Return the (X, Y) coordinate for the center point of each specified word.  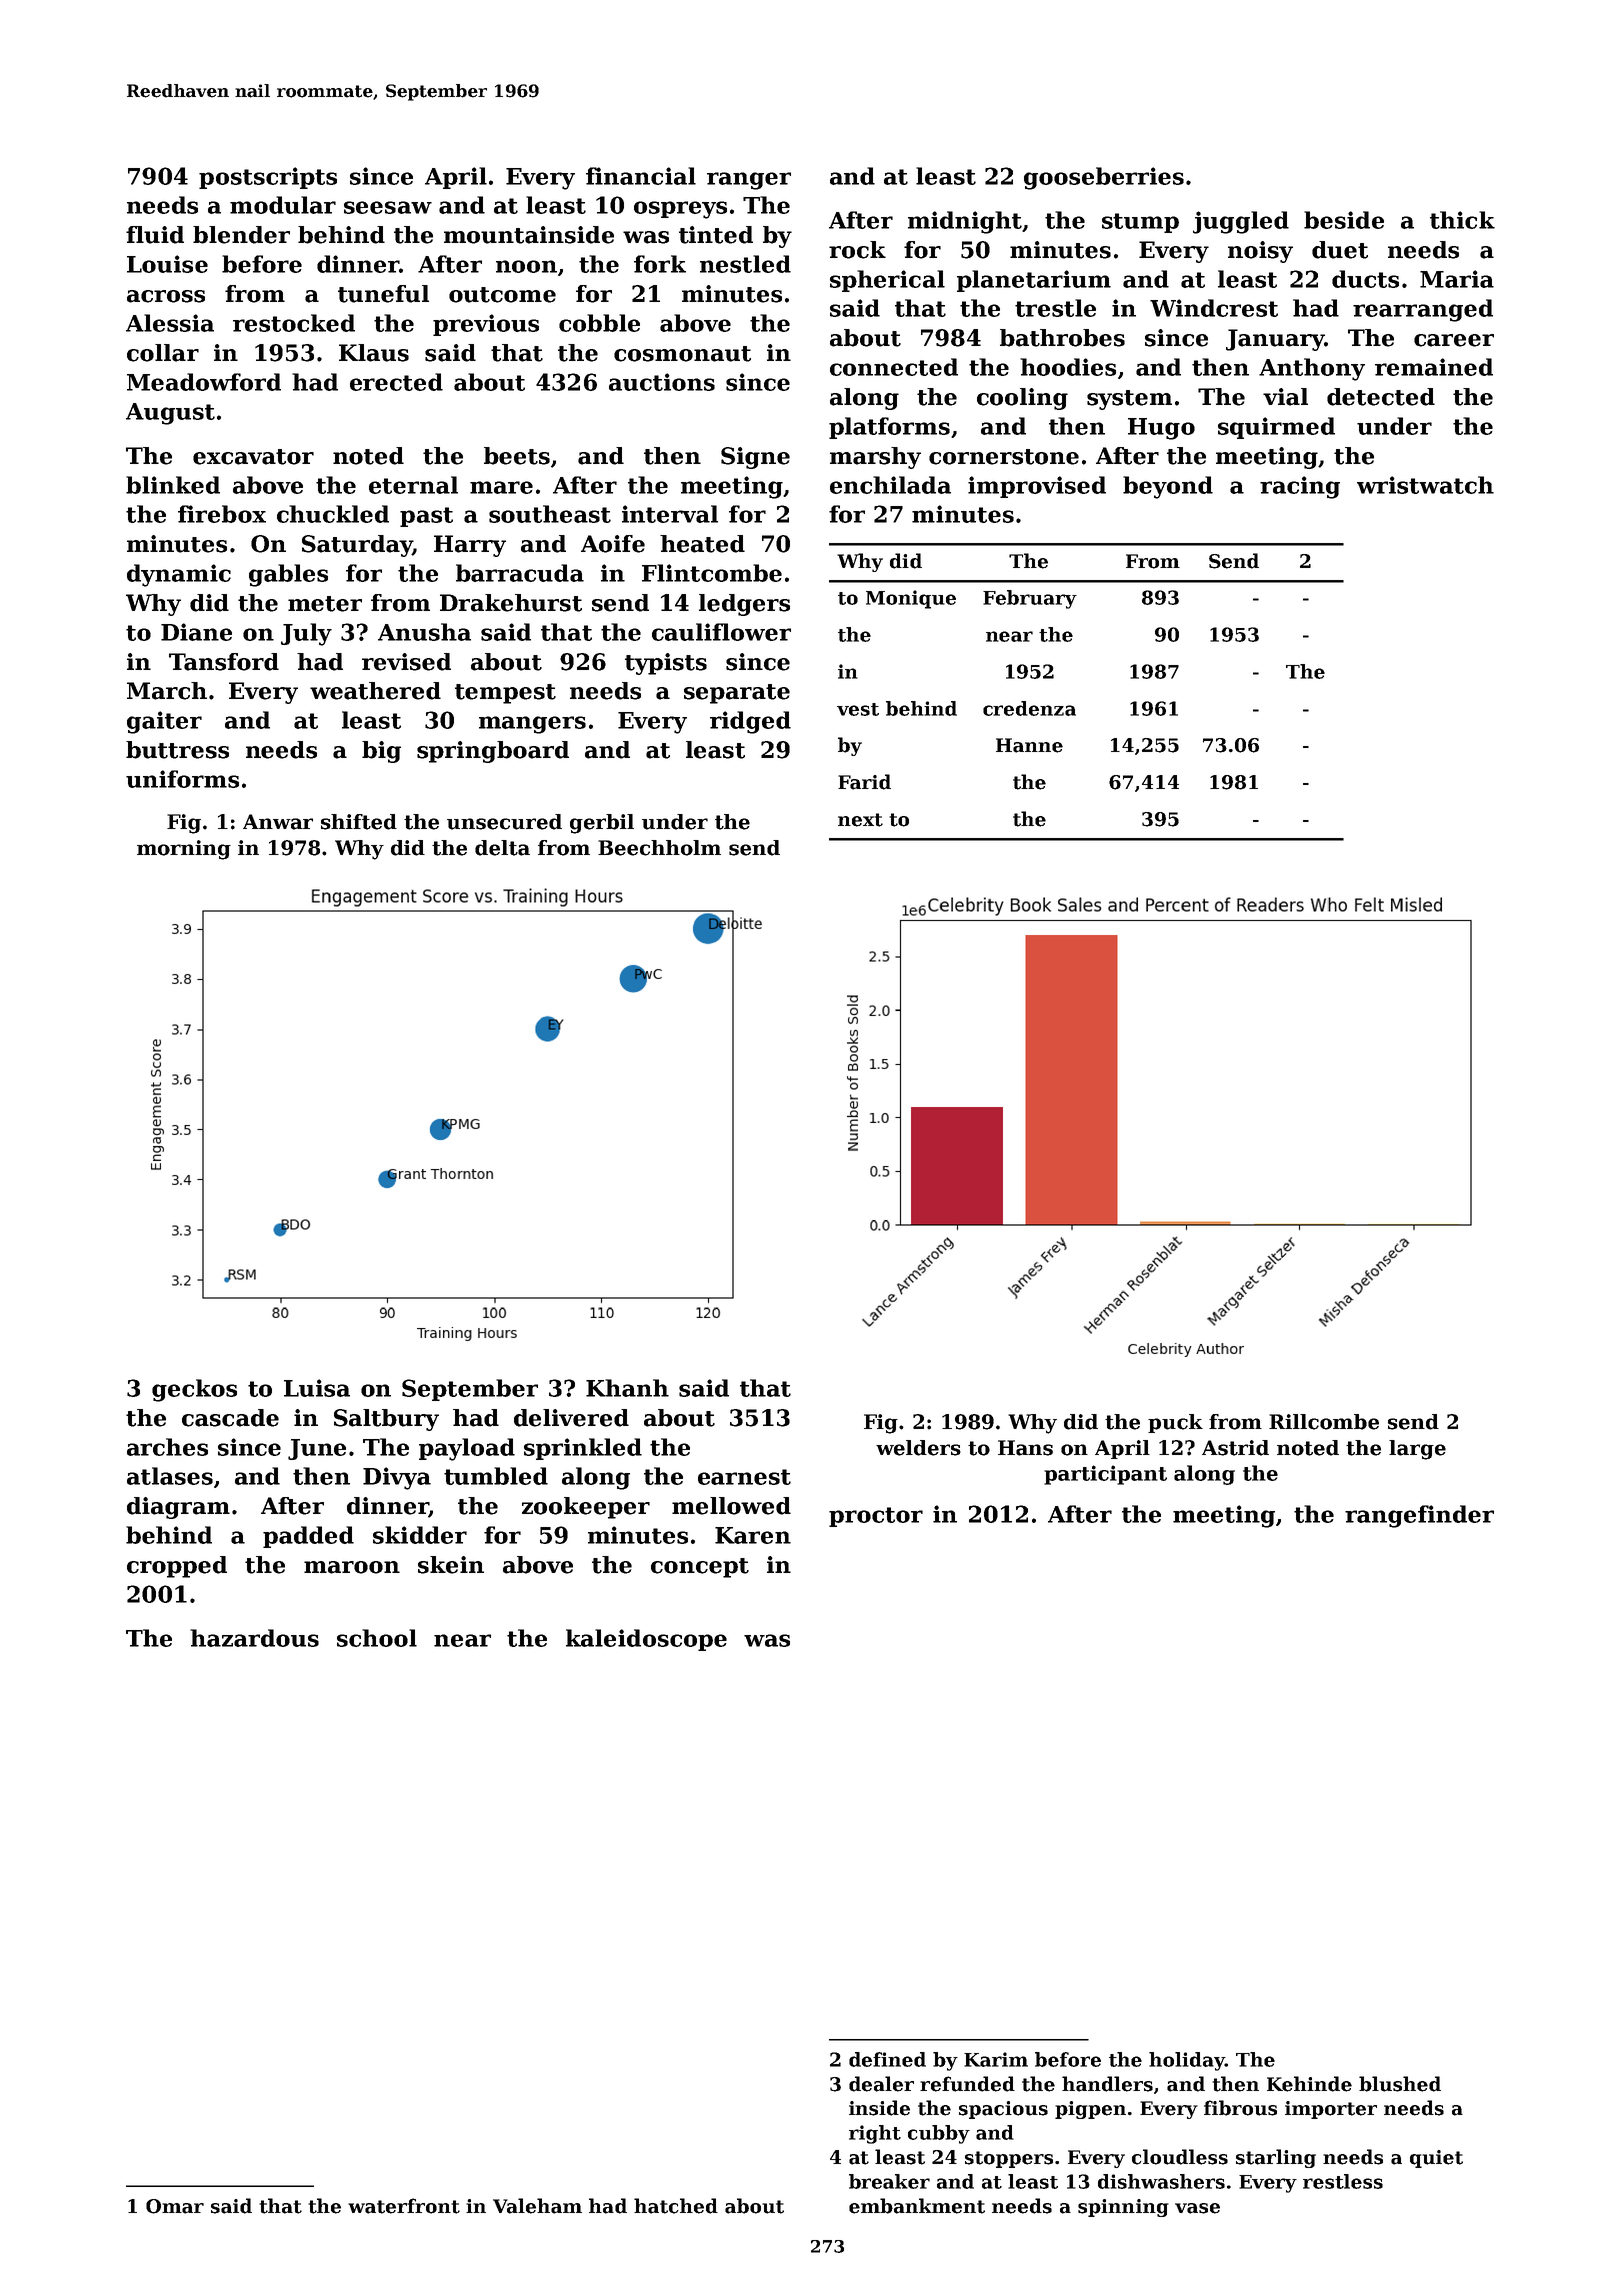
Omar (175, 2206)
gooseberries (1104, 178)
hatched (676, 2206)
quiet (1436, 2159)
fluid (155, 235)
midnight (965, 222)
